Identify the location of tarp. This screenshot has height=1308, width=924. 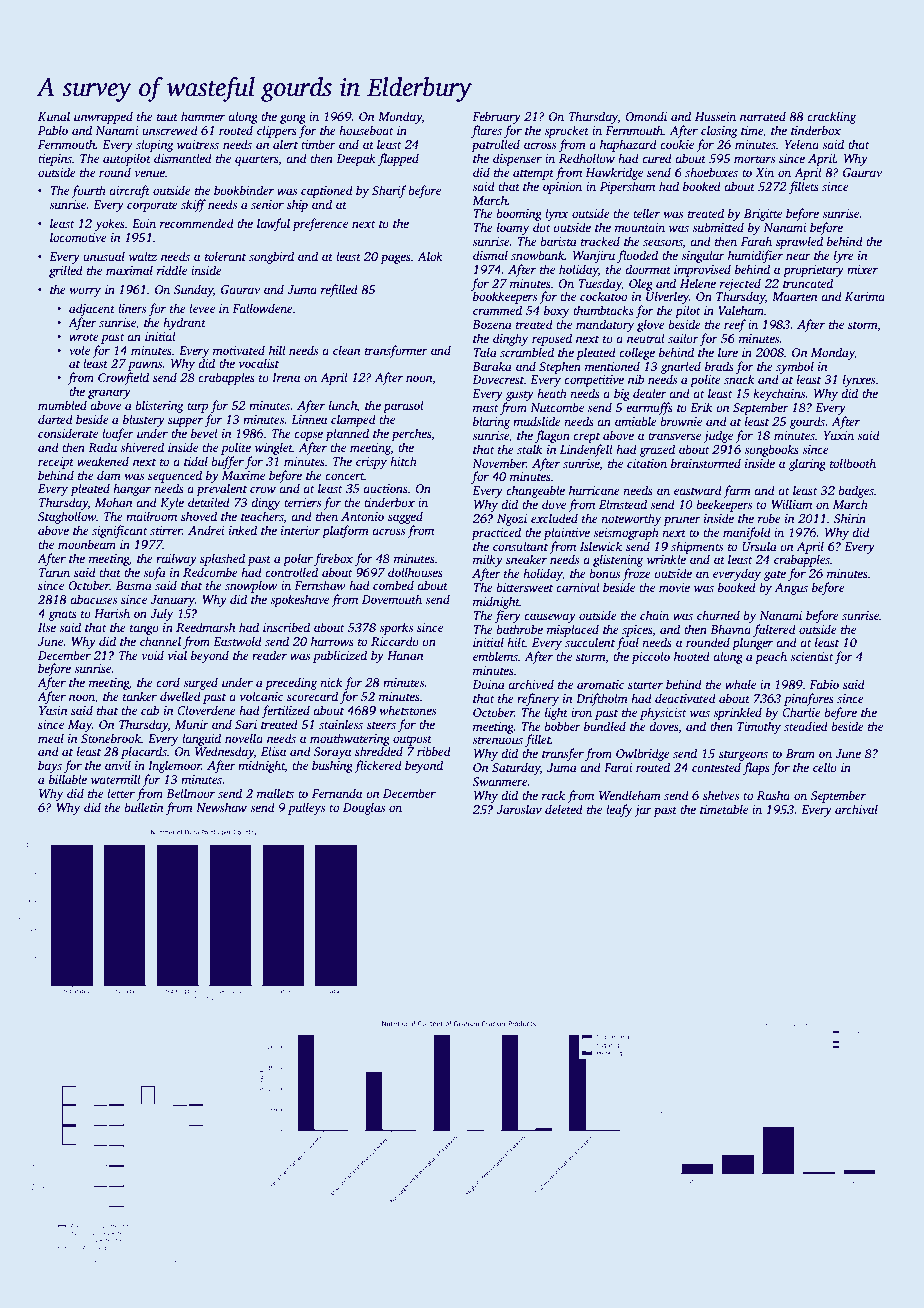
(197, 407).
